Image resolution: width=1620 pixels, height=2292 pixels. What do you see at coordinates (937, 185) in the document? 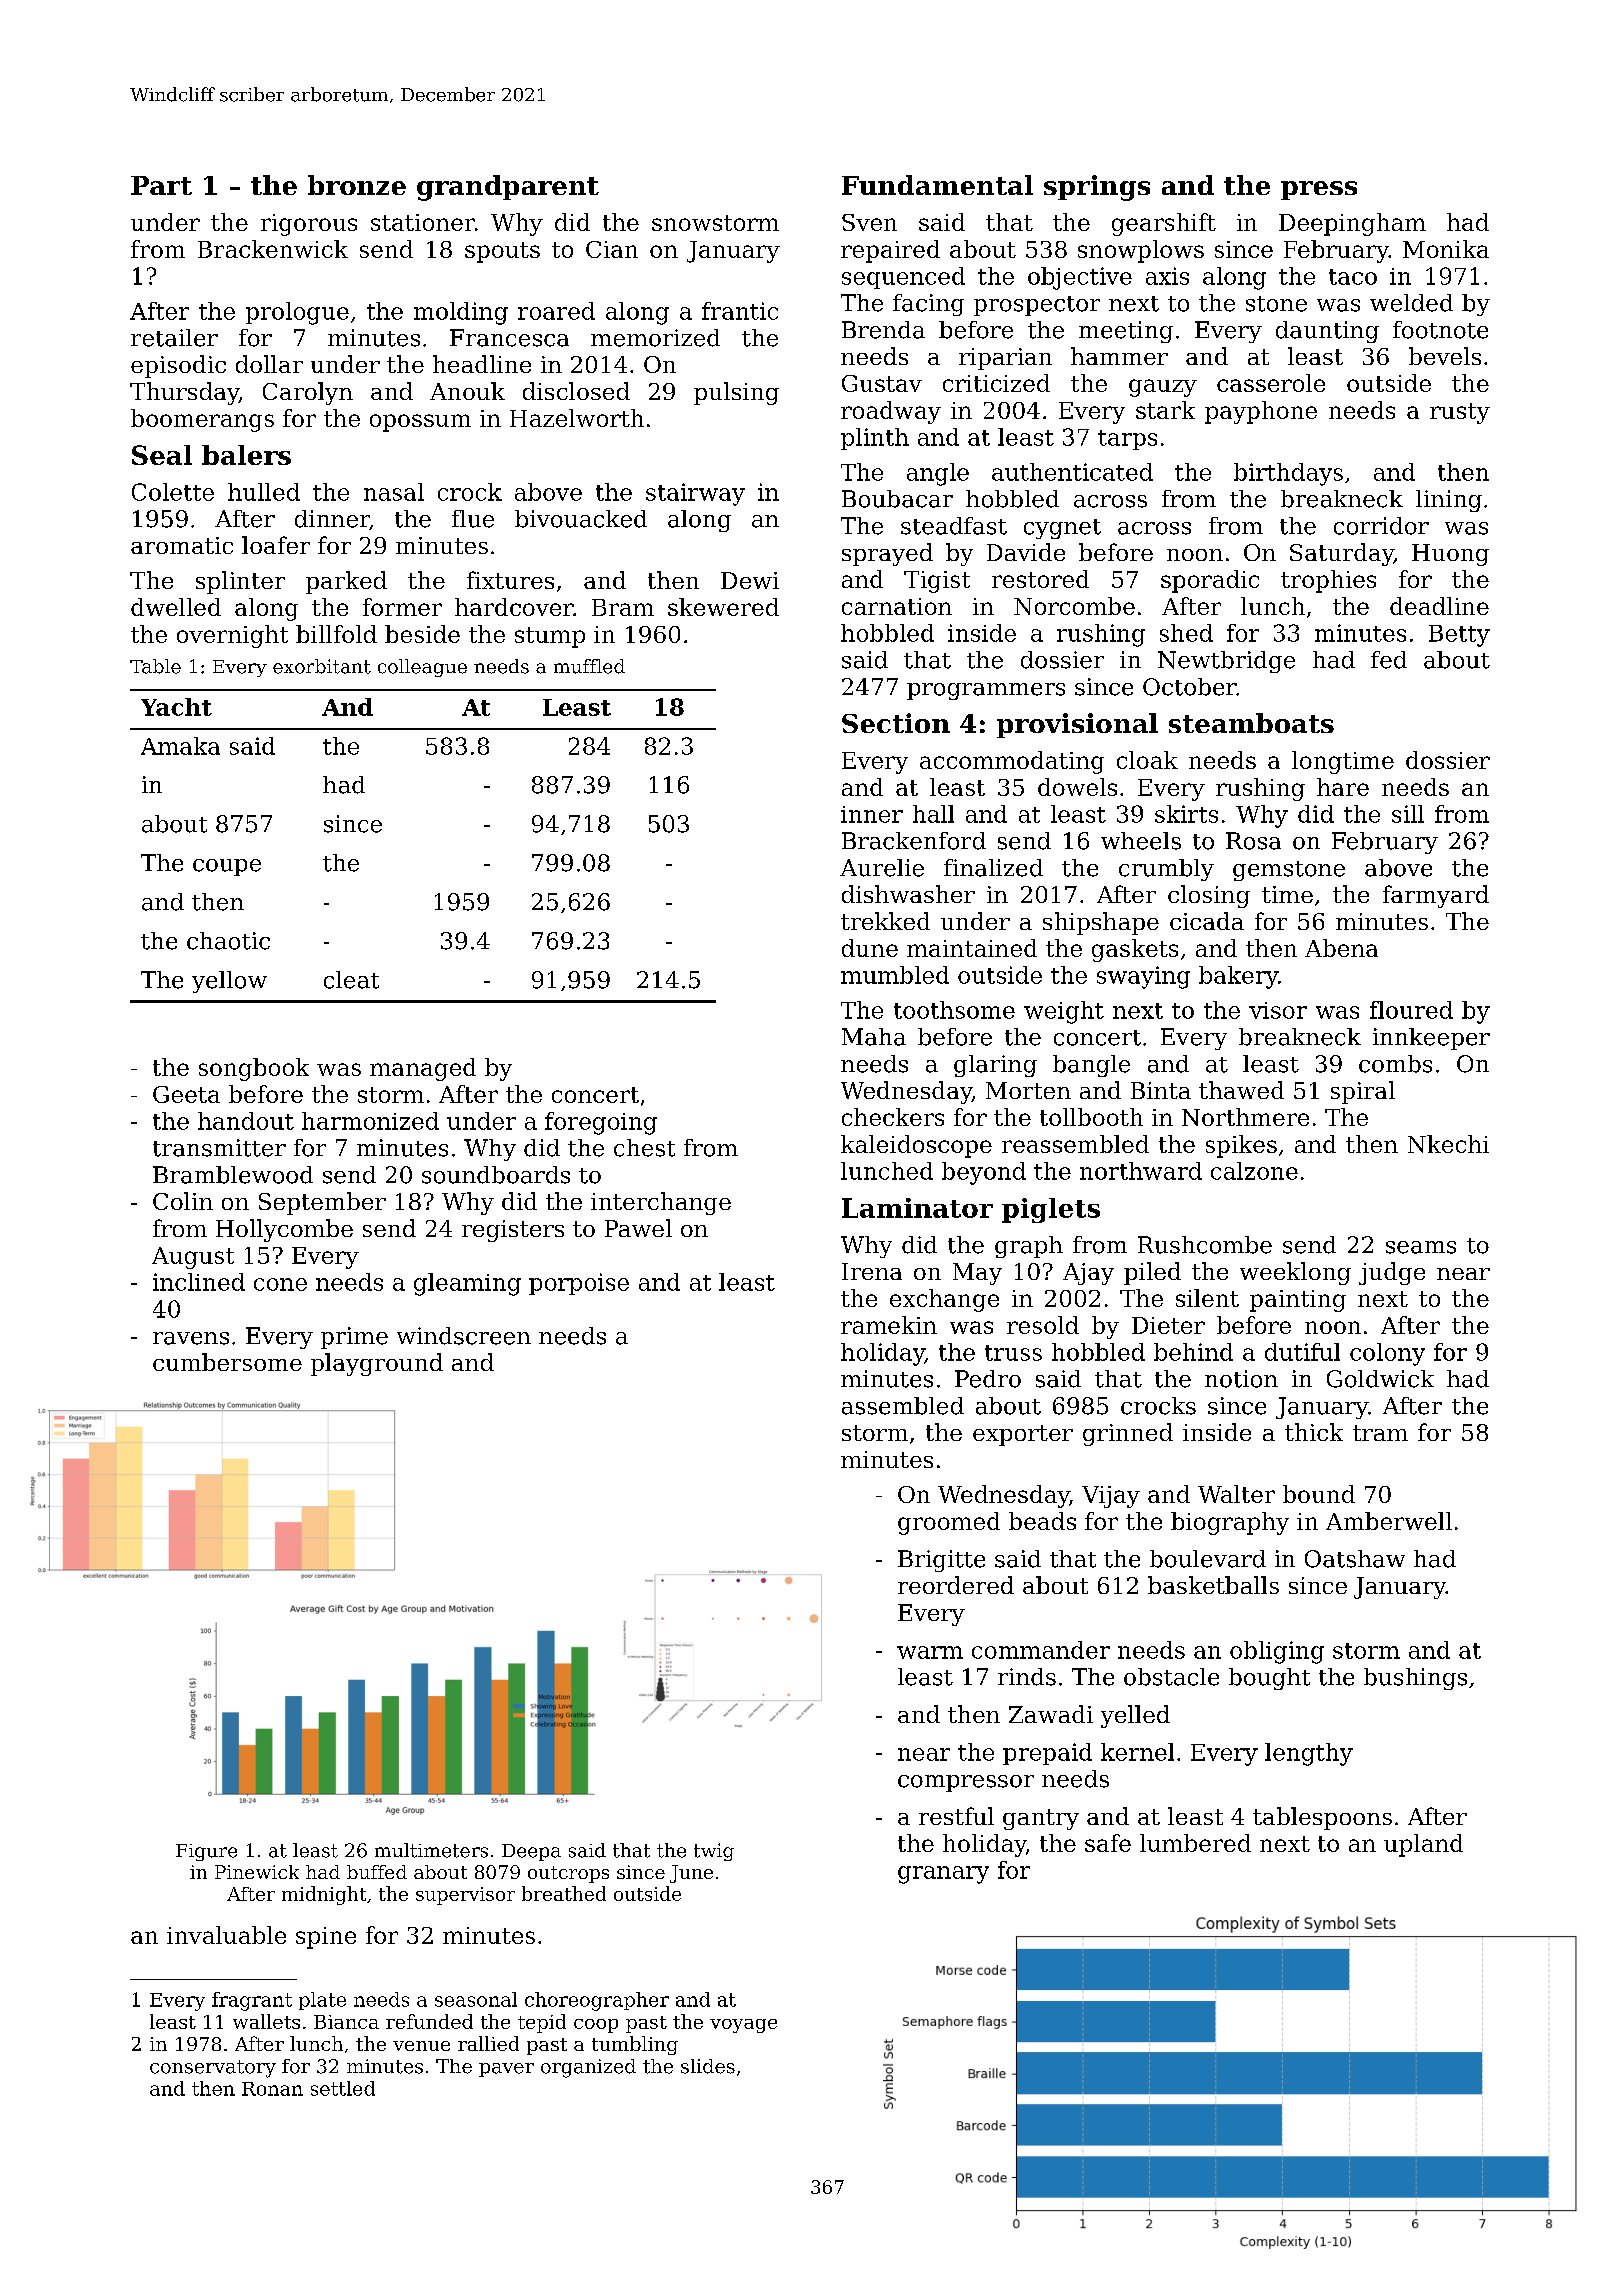
I see `Fundamental` at bounding box center [937, 185].
